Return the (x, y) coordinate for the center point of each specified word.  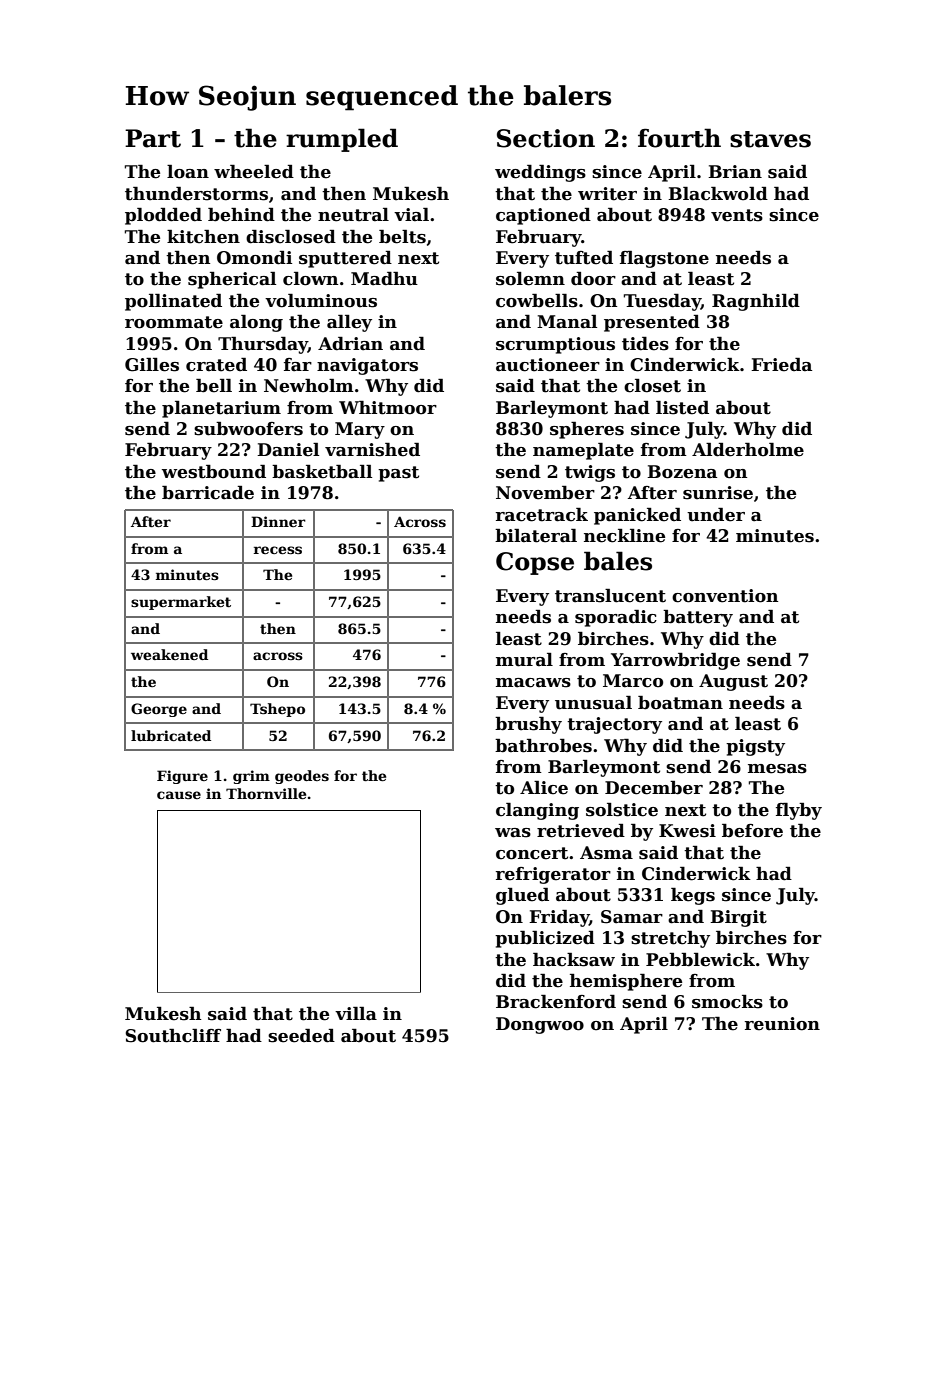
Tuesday (662, 302)
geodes (302, 777)
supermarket (181, 603)
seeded (301, 1036)
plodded (163, 216)
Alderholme (748, 450)
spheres (587, 430)
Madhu (384, 279)
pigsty (755, 747)
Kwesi (687, 831)
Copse (535, 563)
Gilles (152, 365)
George (159, 710)
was (513, 833)
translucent (610, 596)
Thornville (266, 793)
